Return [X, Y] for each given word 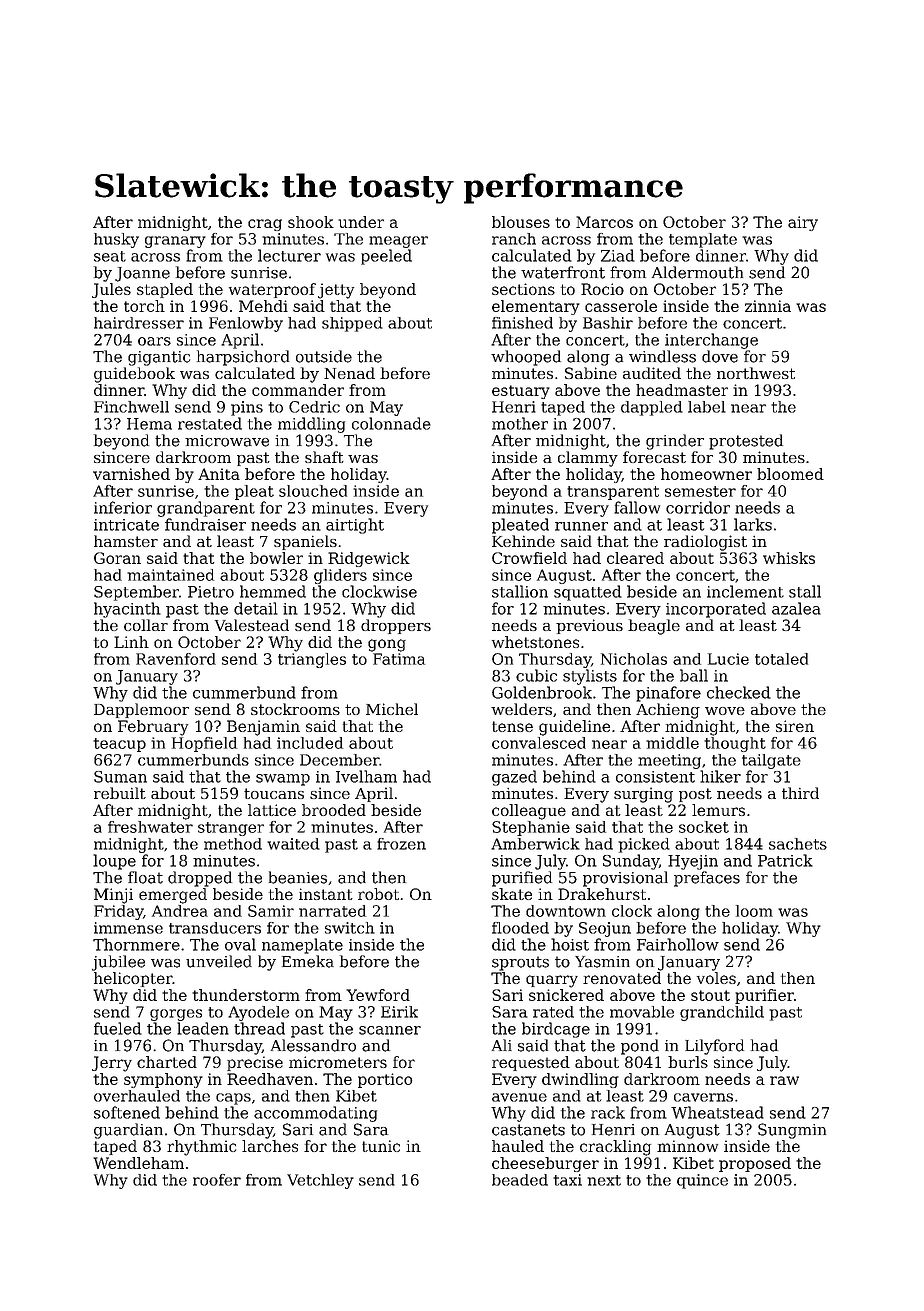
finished [522, 323]
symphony [163, 1080]
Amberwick [535, 844]
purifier [764, 996]
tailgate [771, 761]
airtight [355, 526]
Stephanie [531, 828]
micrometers [338, 1062]
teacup [119, 745]
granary [175, 242]
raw [784, 1080]
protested [746, 442]
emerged [173, 896]
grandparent [206, 509]
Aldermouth [697, 272]
